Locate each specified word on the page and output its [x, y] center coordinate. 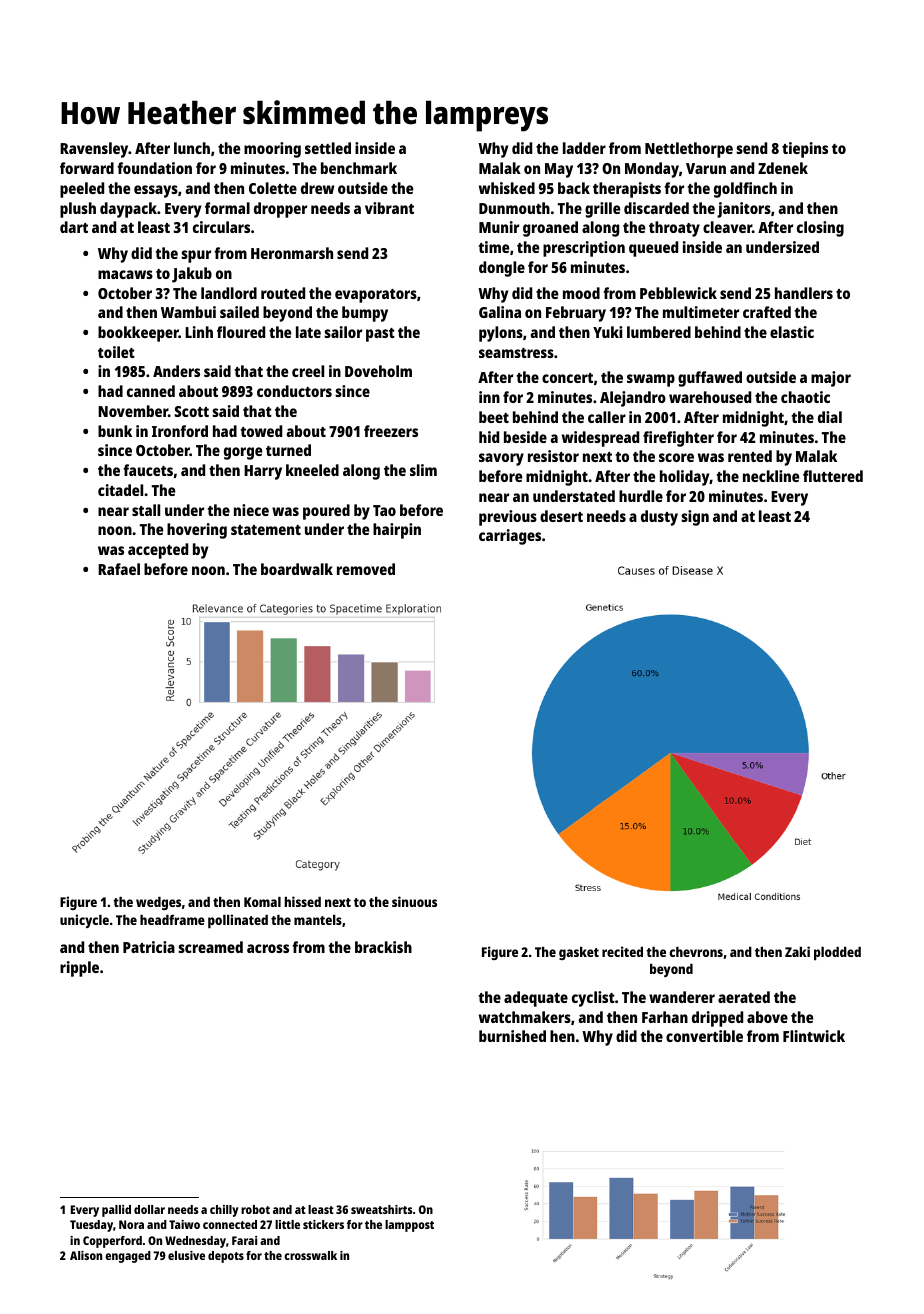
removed [366, 569]
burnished [512, 1036]
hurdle [641, 496]
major [831, 379]
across [268, 948]
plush [78, 210]
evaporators [376, 296]
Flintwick [814, 1036]
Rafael [119, 569]
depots [226, 1257]
